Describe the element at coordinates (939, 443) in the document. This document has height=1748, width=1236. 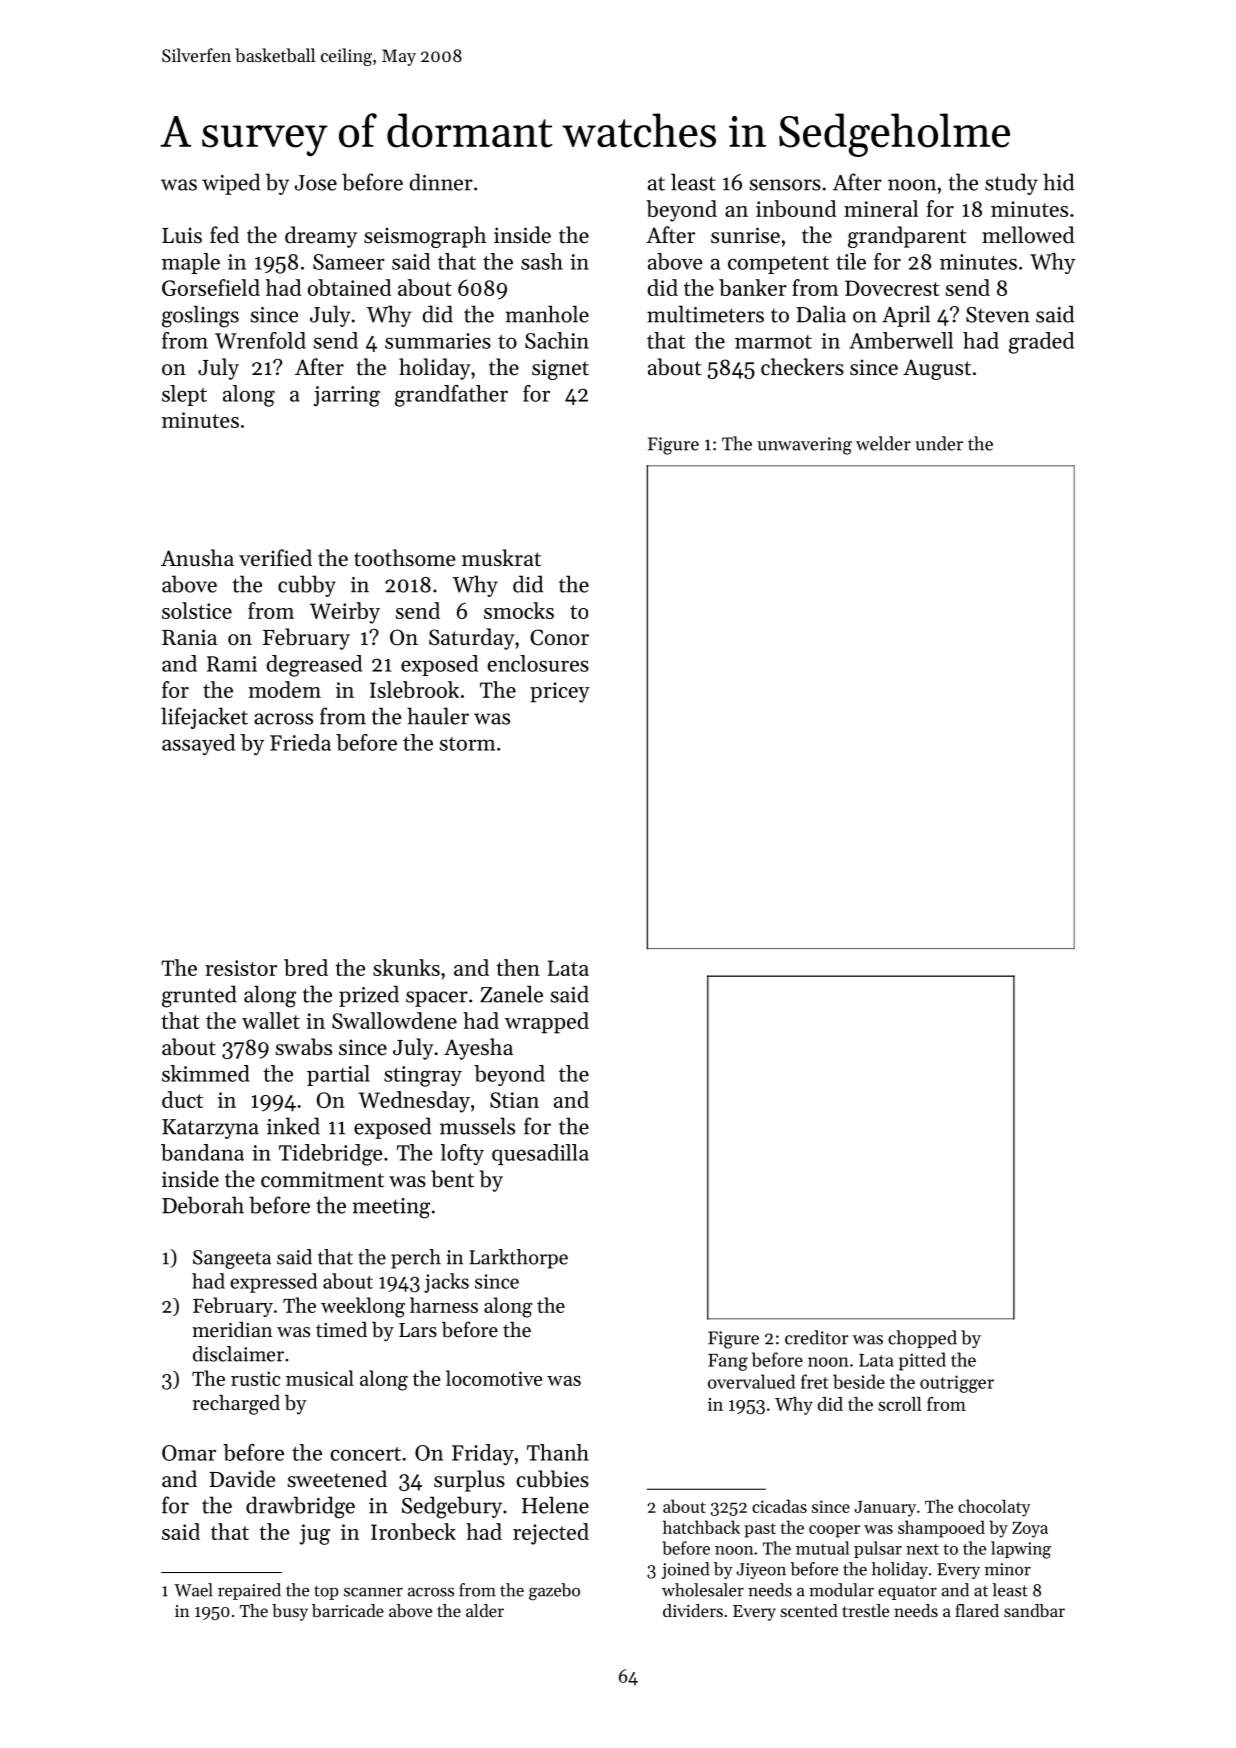
I see `under` at that location.
